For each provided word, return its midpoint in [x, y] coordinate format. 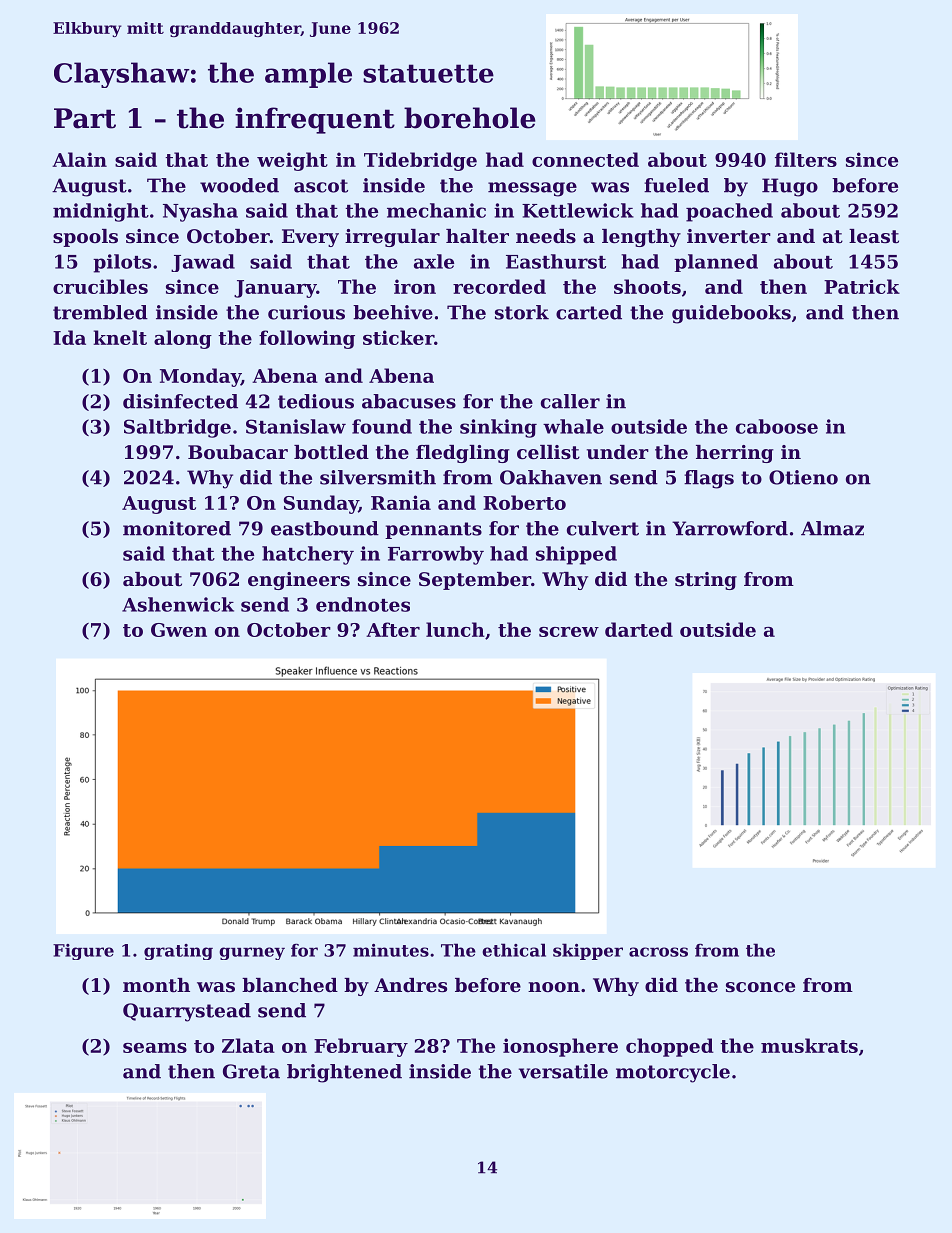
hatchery [308, 555]
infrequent [315, 120]
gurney [252, 953]
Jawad [203, 263]
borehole [470, 118]
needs [546, 236]
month [156, 985]
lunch [455, 629]
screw [569, 632]
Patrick [862, 286]
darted [639, 629]
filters [806, 159]
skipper [588, 951]
